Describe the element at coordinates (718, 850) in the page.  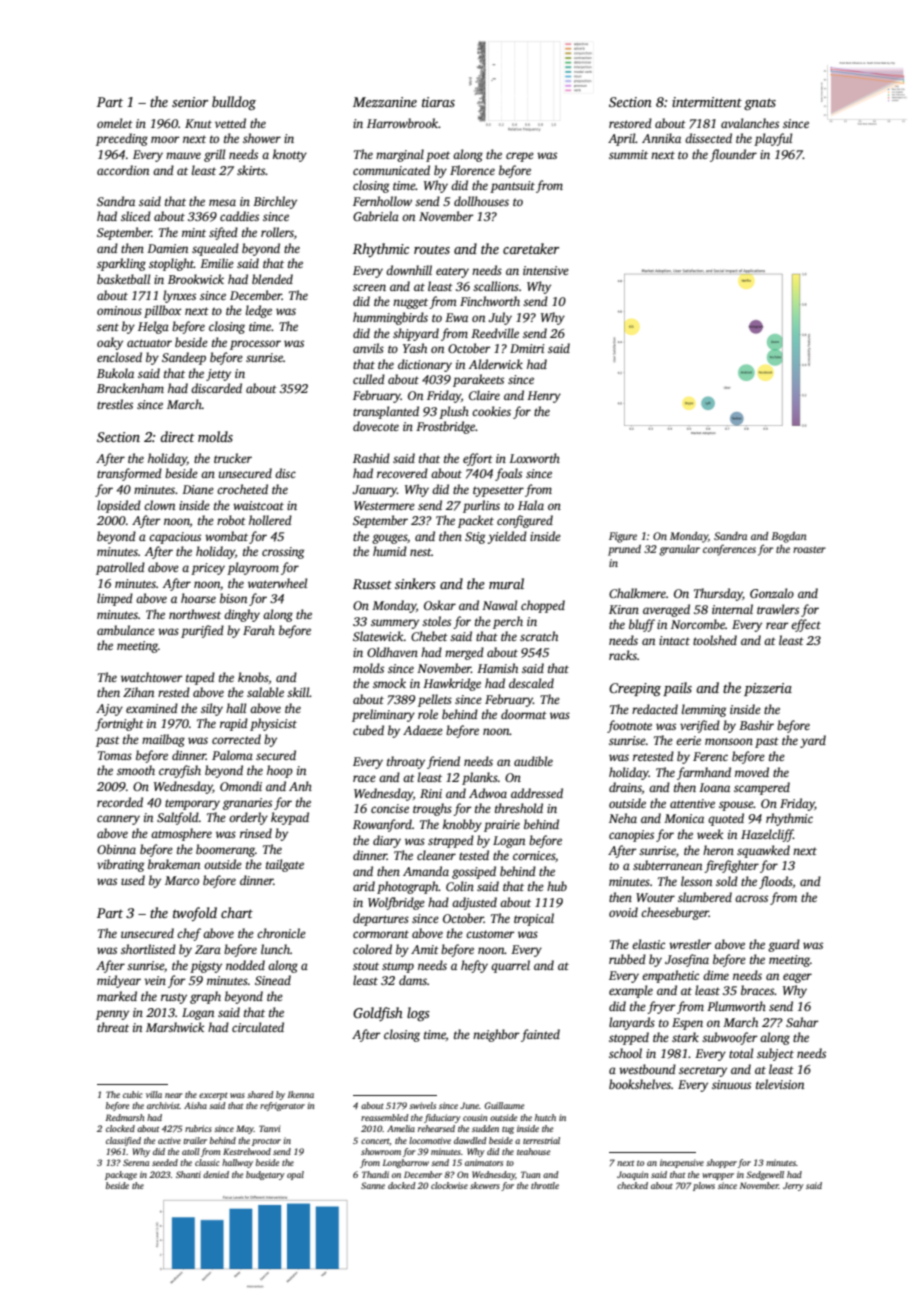
I see `heron` at that location.
